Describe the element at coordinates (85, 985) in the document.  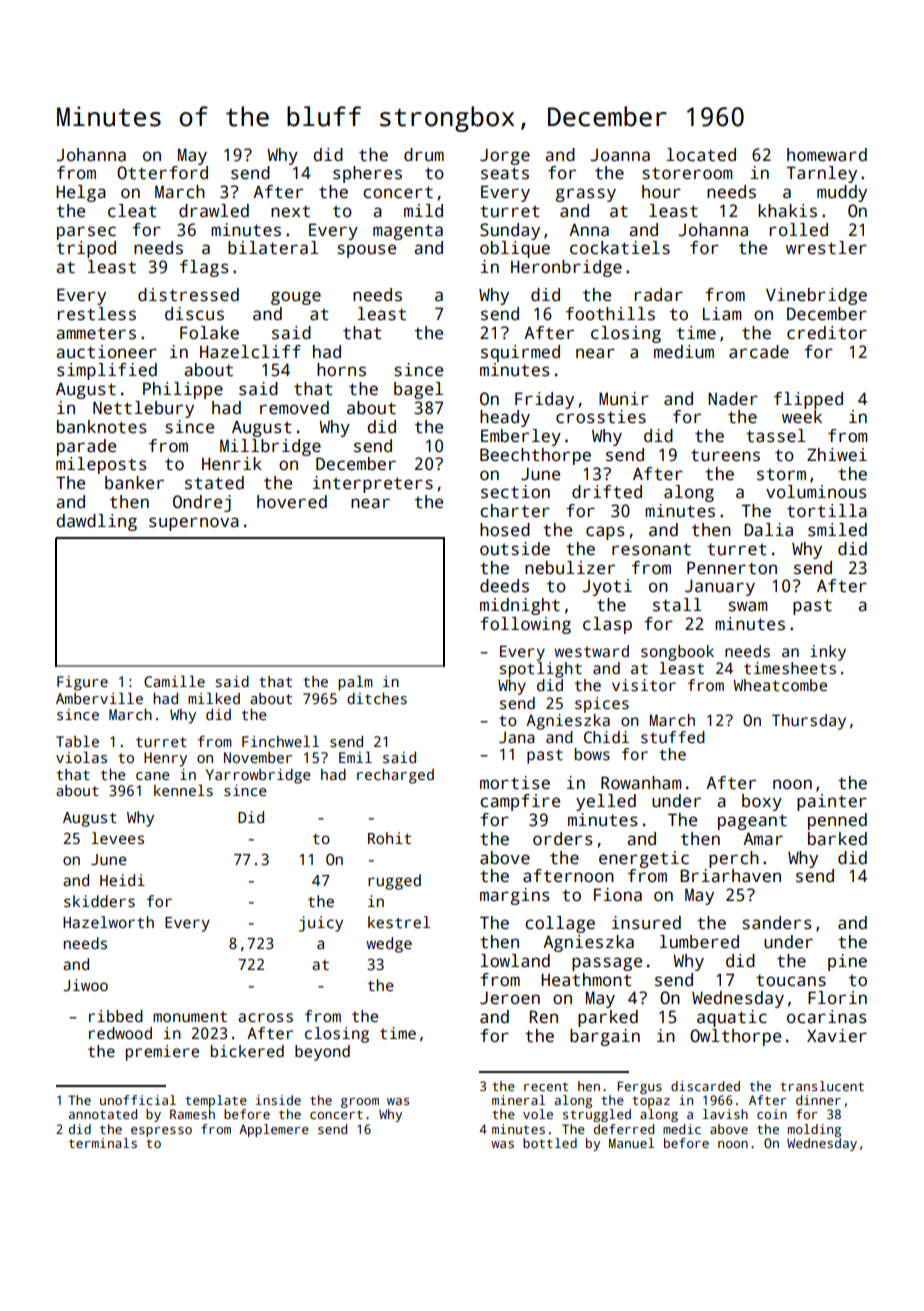
I see `Jiwoo` at that location.
